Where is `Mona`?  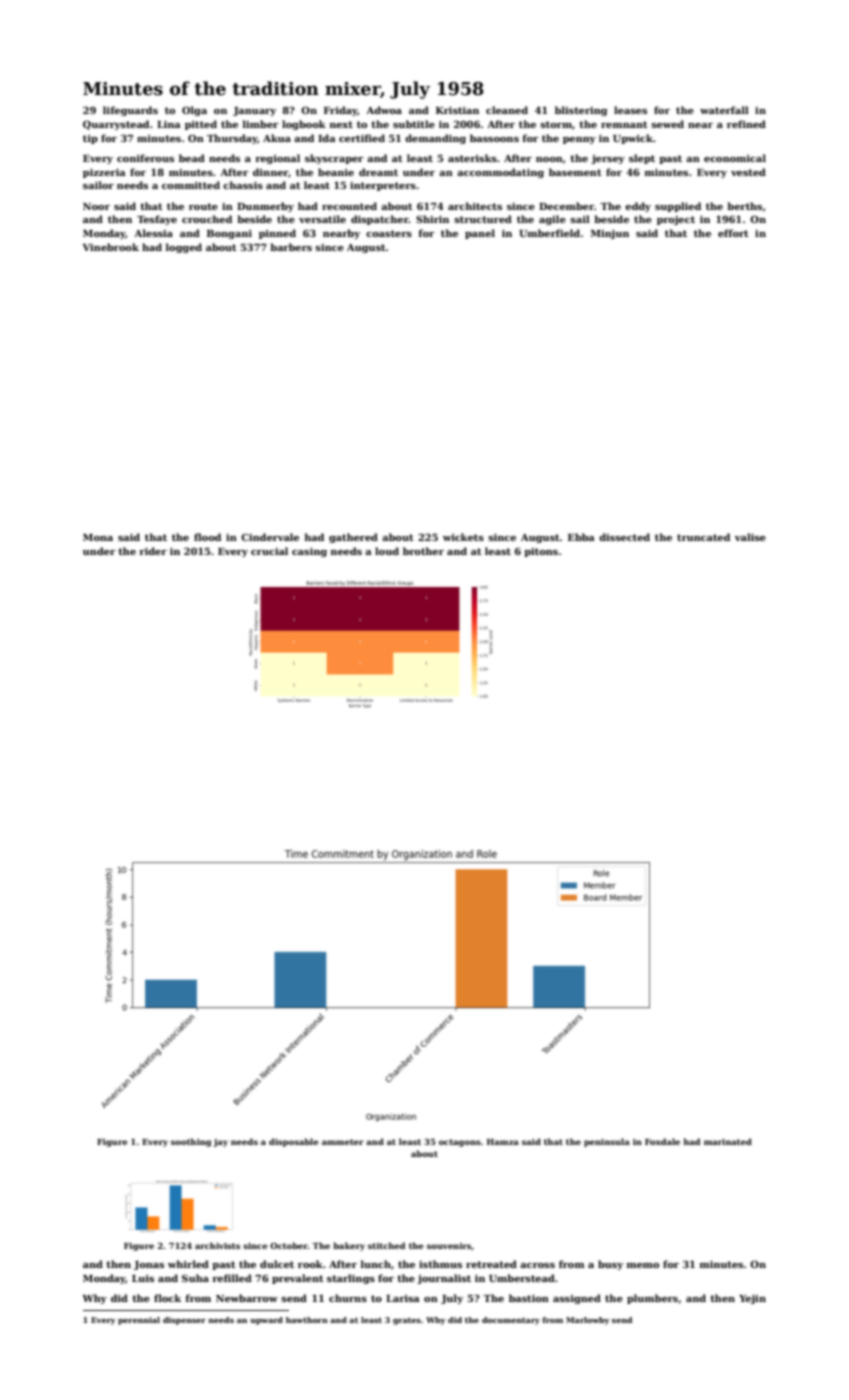
Mona is located at coordinates (98, 537).
